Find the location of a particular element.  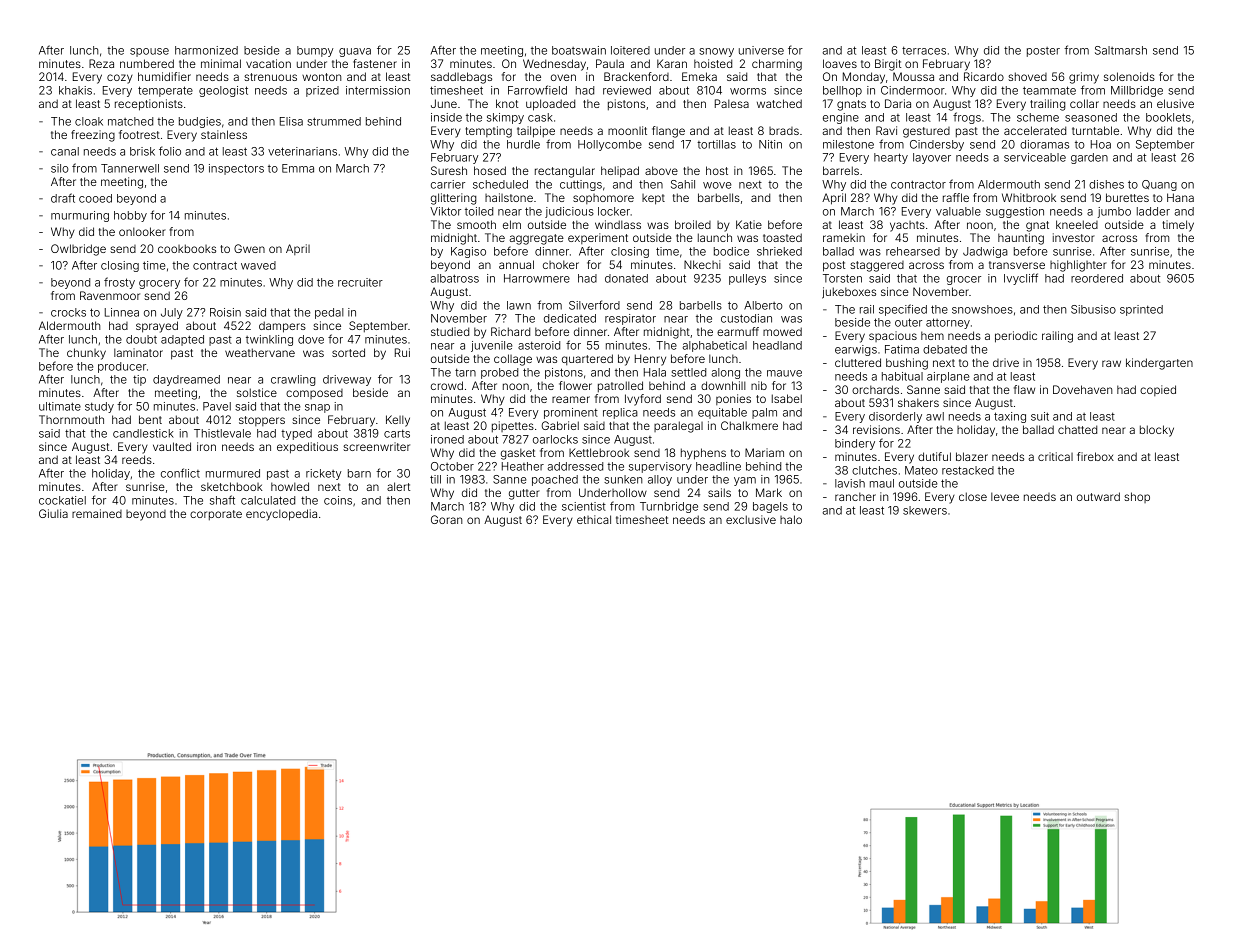

veterinarians is located at coordinates (302, 151).
